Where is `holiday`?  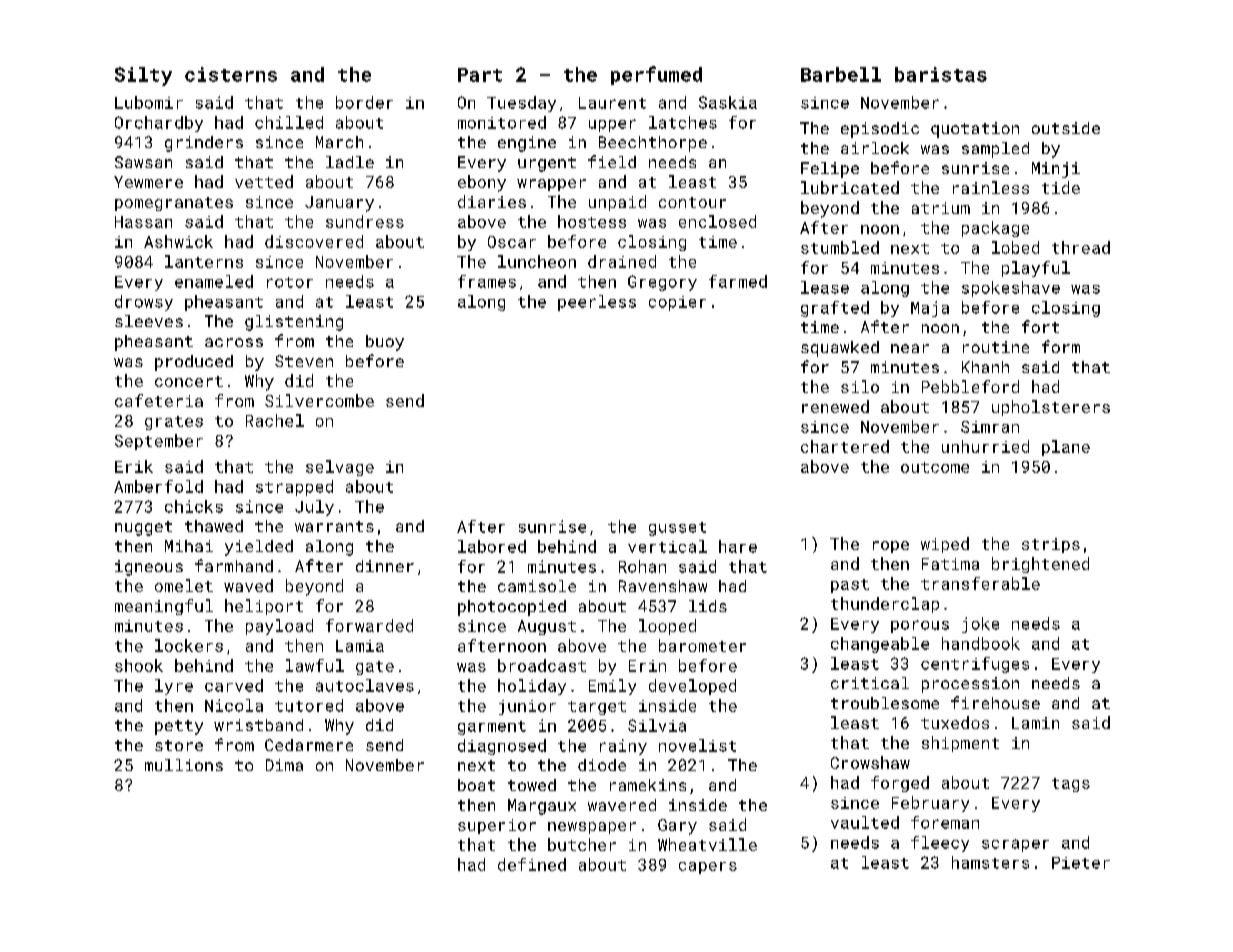
holiday is located at coordinates (532, 687).
